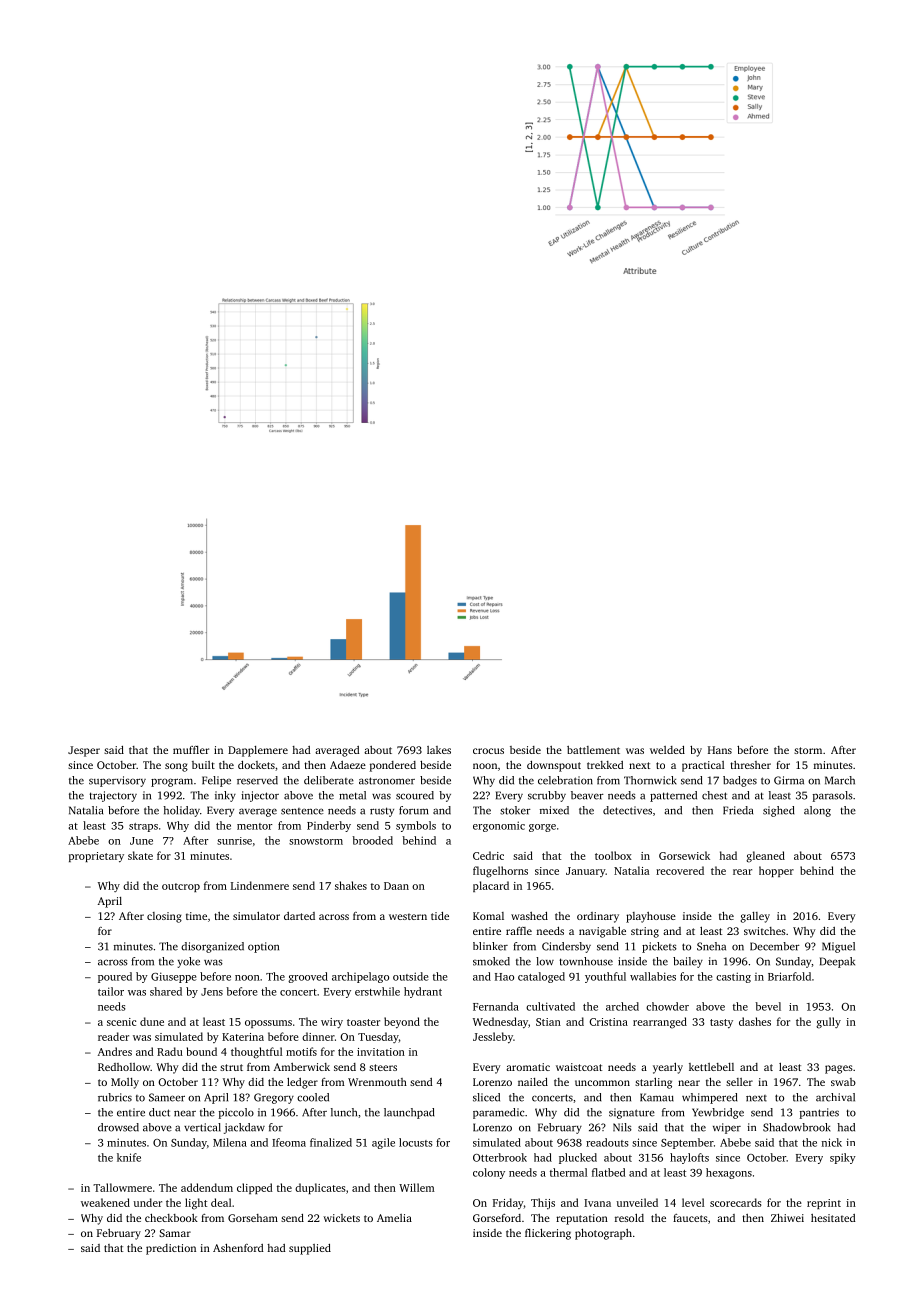 This screenshot has height=1308, width=924. Describe the element at coordinates (498, 1113) in the screenshot. I see `paramedic` at that location.
